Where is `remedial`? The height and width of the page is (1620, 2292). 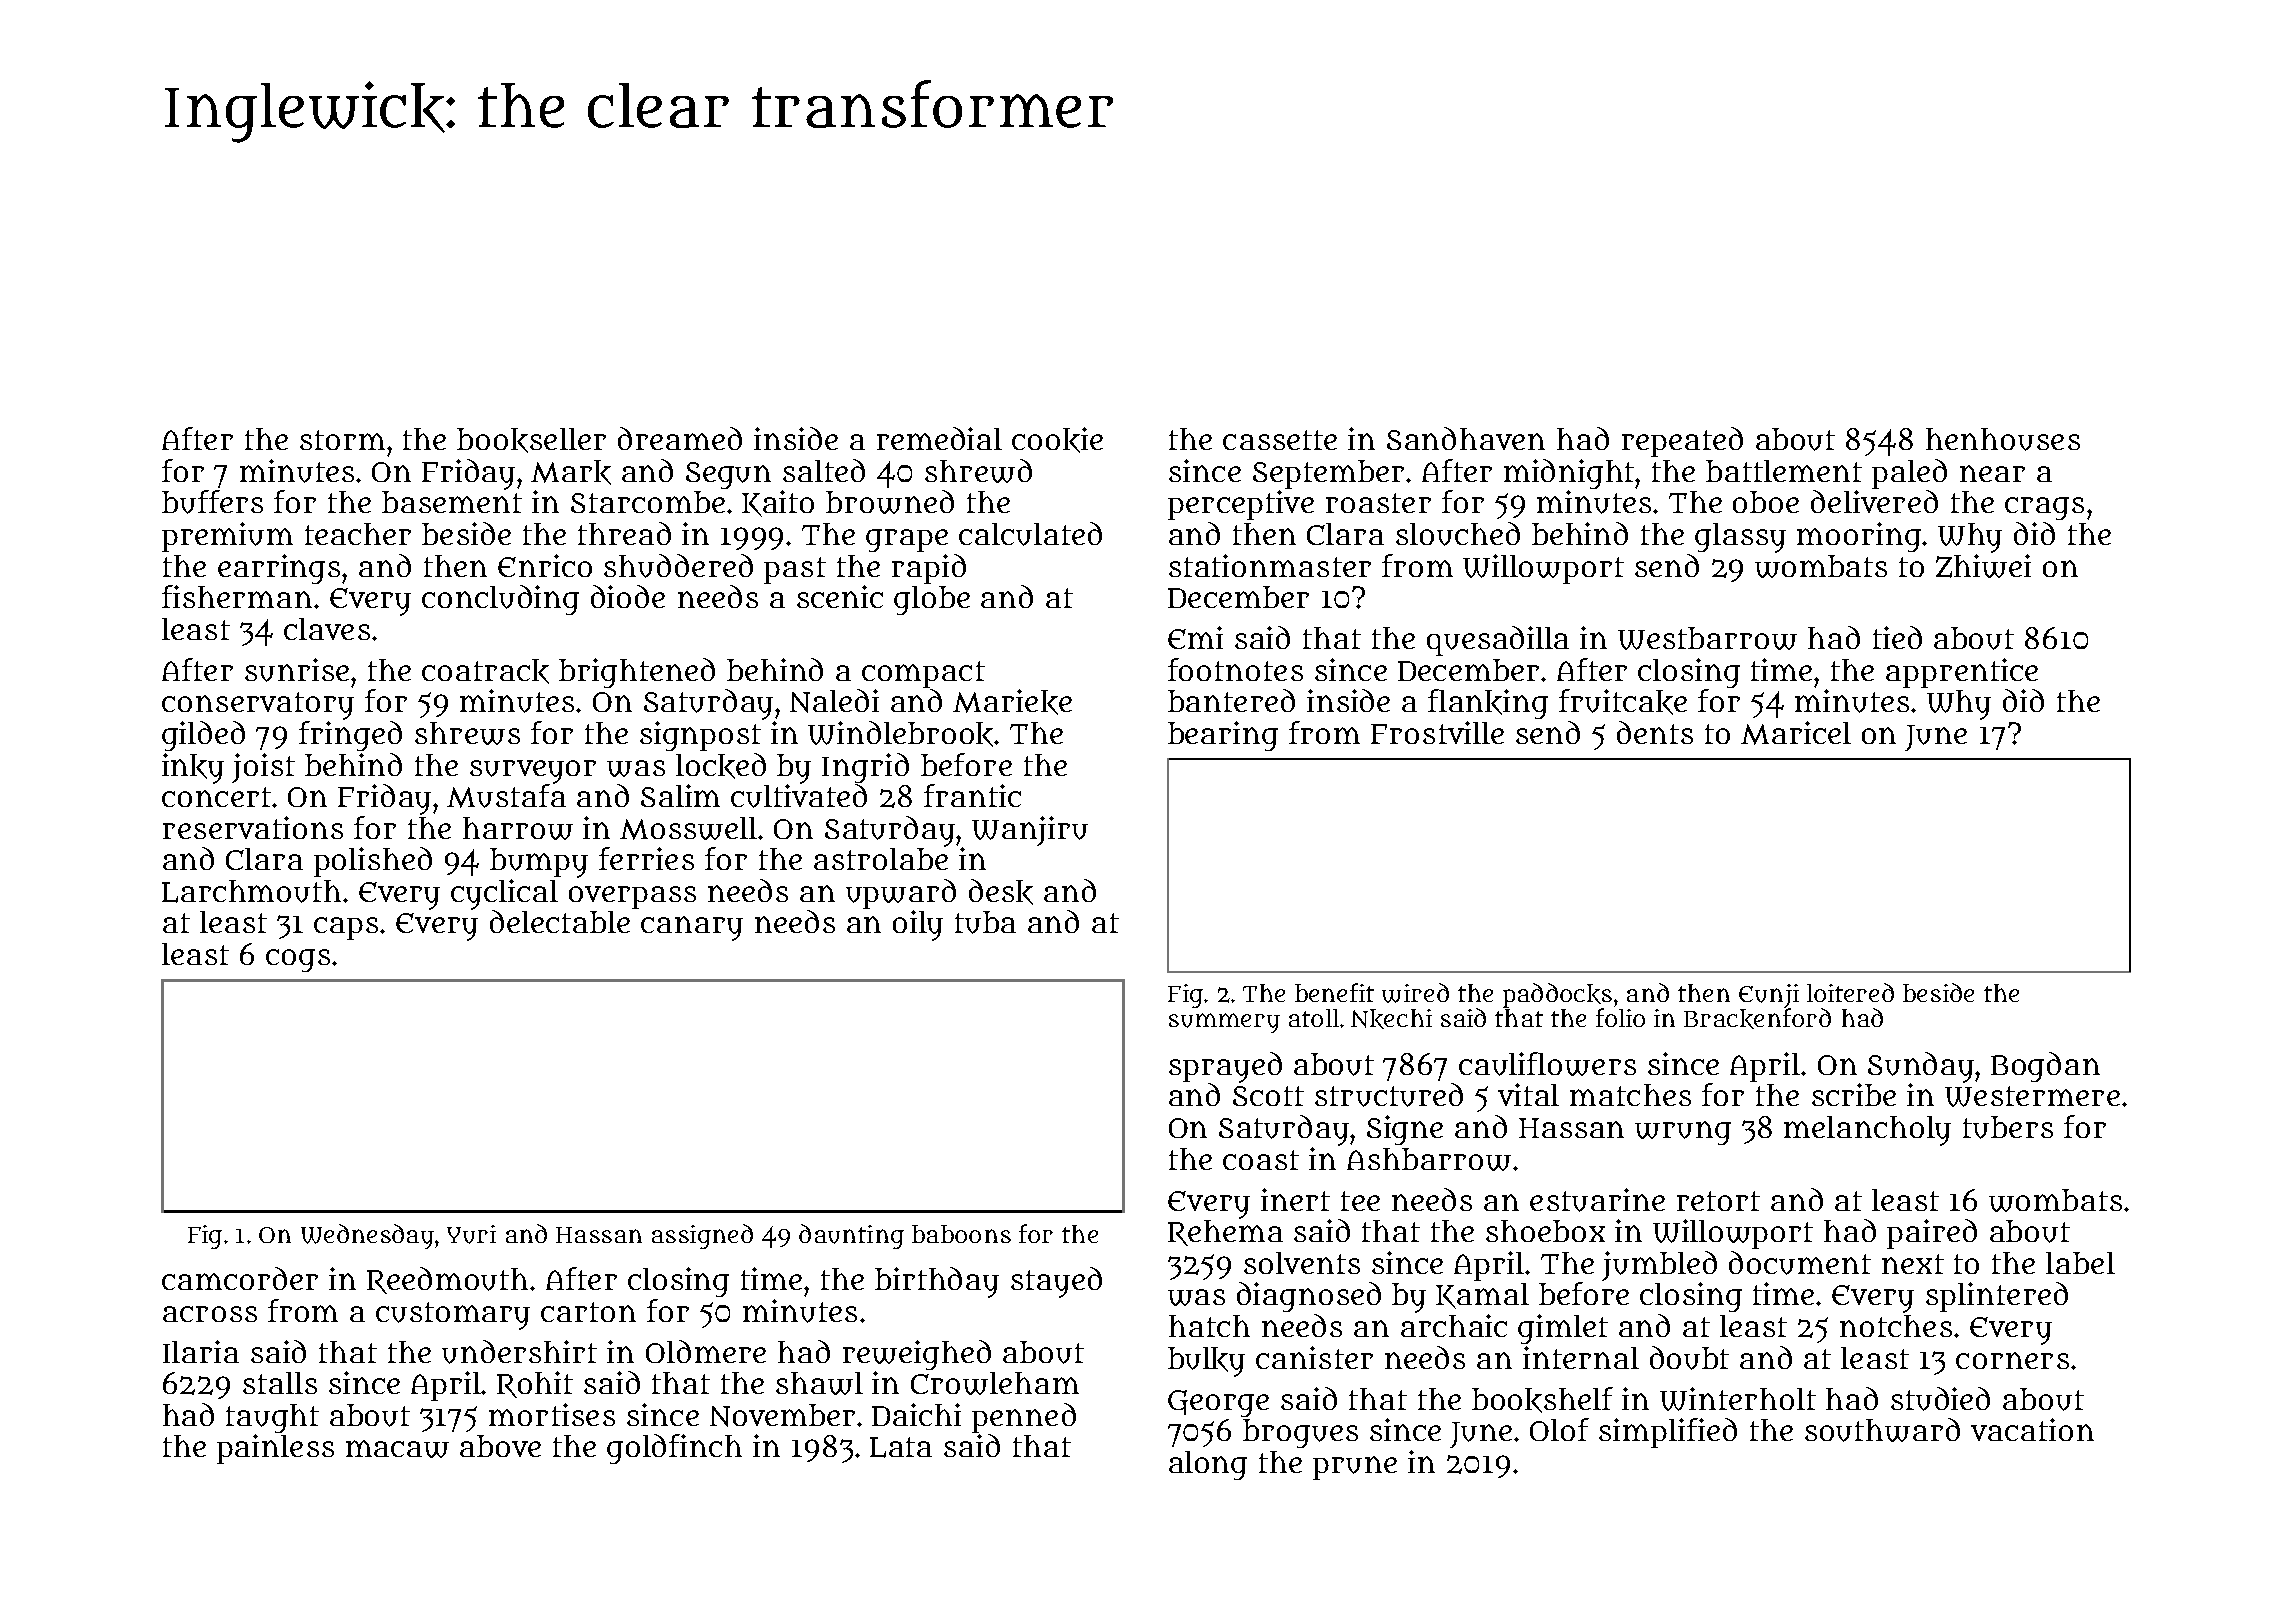 remedial is located at coordinates (939, 438).
